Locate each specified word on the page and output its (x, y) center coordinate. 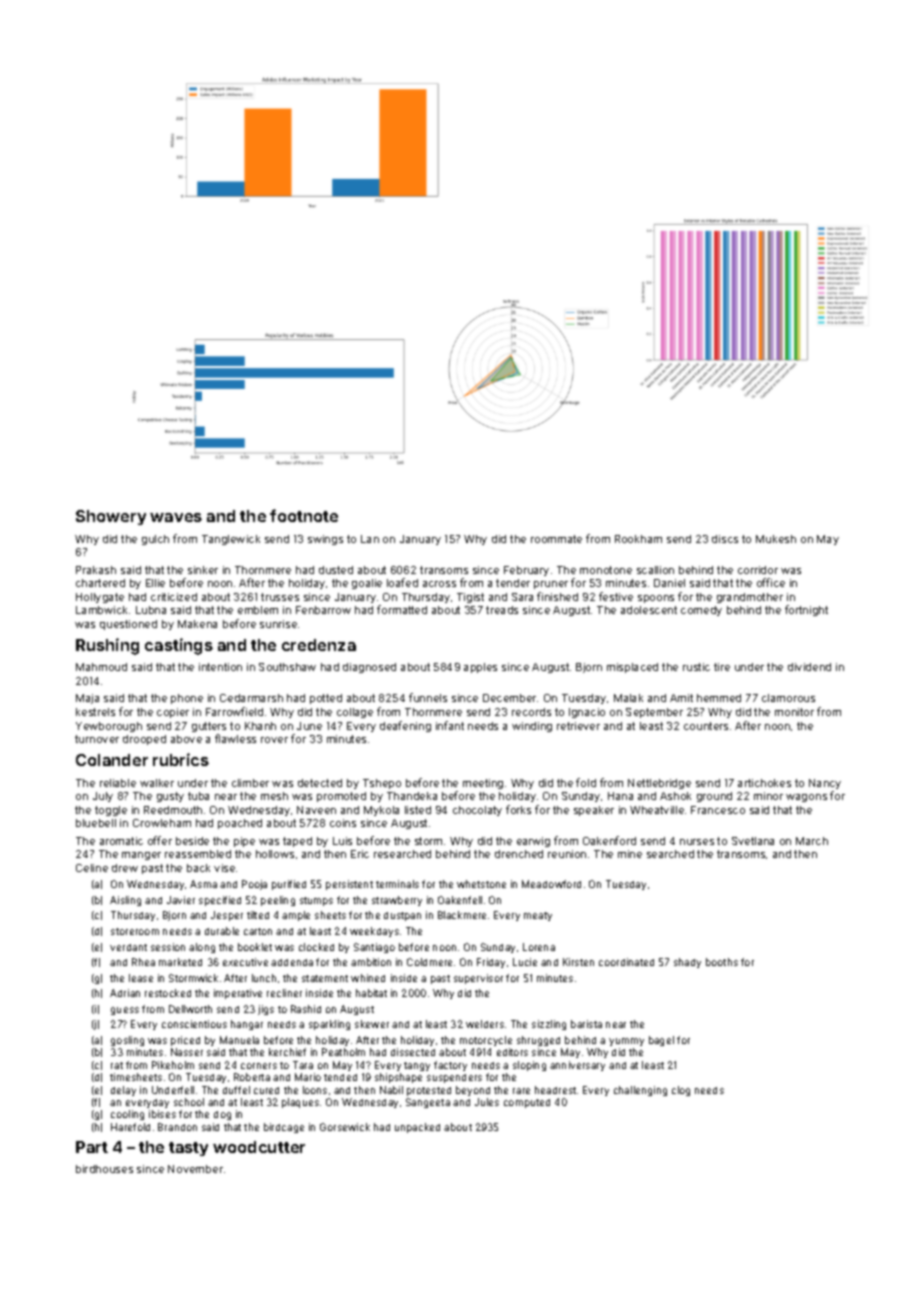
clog (681, 1091)
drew (125, 868)
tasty (188, 1149)
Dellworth (190, 1009)
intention (220, 667)
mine (630, 854)
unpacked (417, 1128)
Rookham (638, 539)
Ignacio (587, 713)
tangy (417, 1066)
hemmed (719, 698)
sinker (203, 570)
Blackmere (462, 915)
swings (325, 540)
